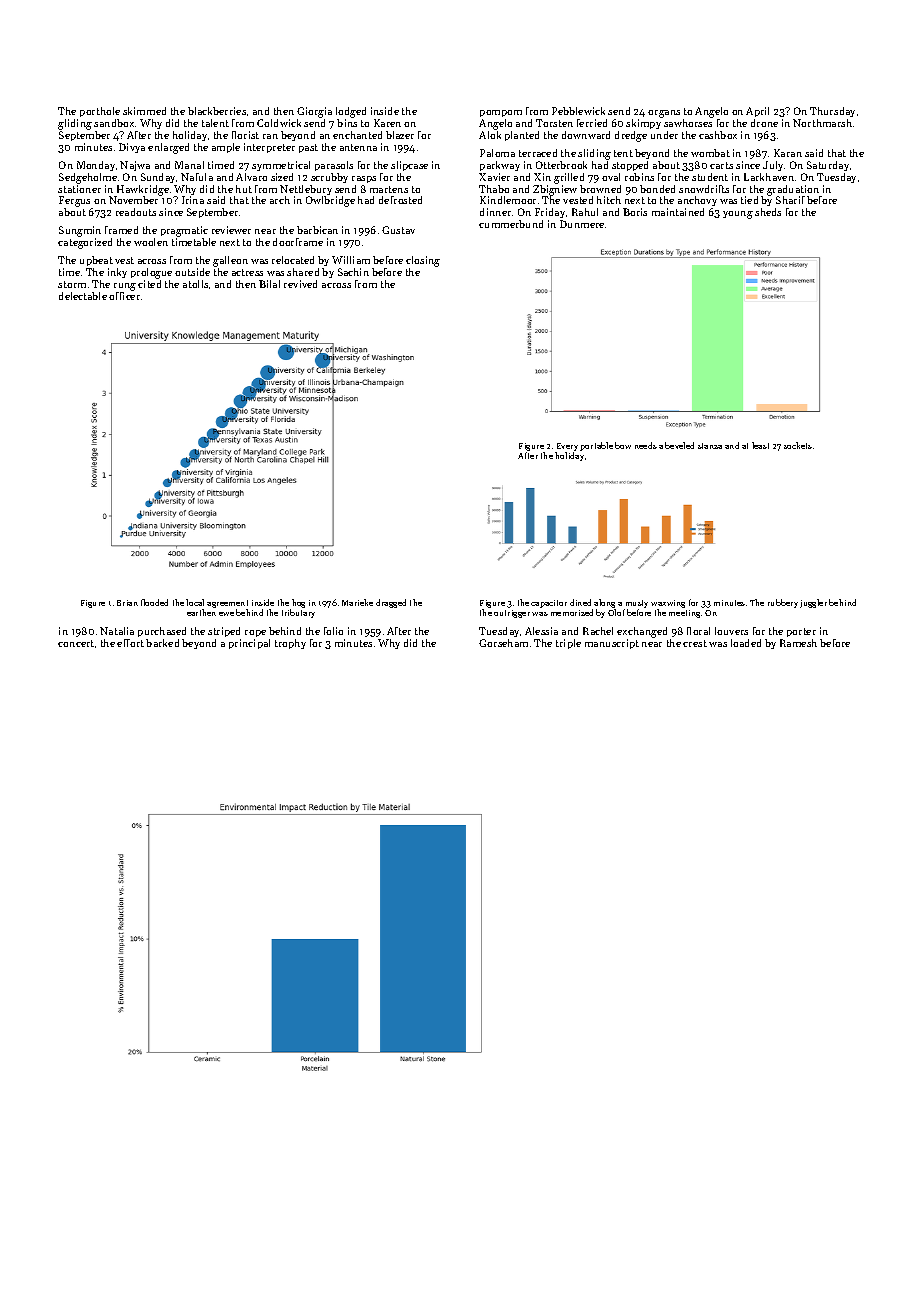 This page has width=924, height=1308. What do you see at coordinates (567, 447) in the page?
I see `Every` at bounding box center [567, 447].
